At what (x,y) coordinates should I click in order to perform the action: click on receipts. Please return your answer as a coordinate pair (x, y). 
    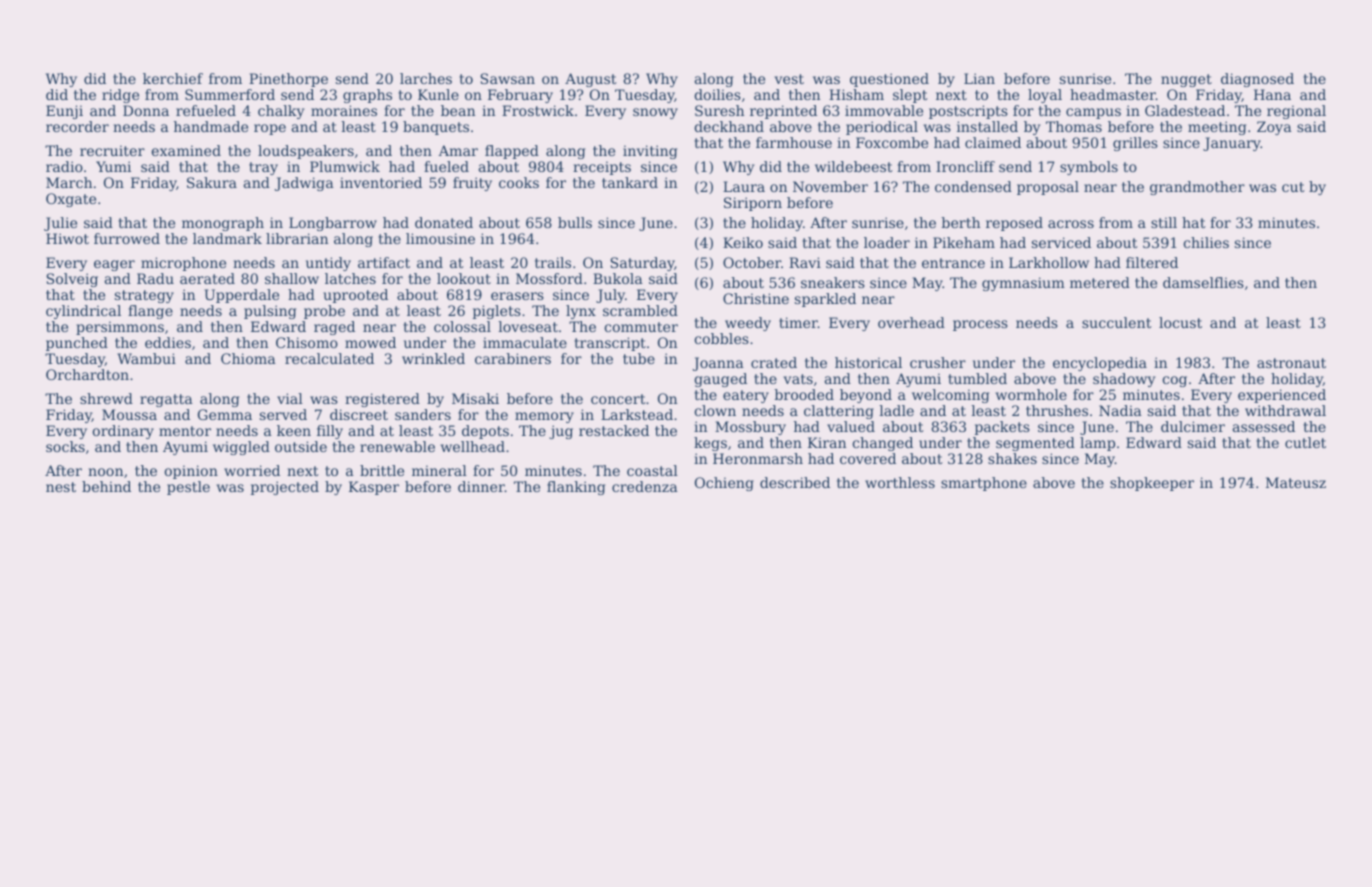
    Looking at the image, I should click on (602, 168).
